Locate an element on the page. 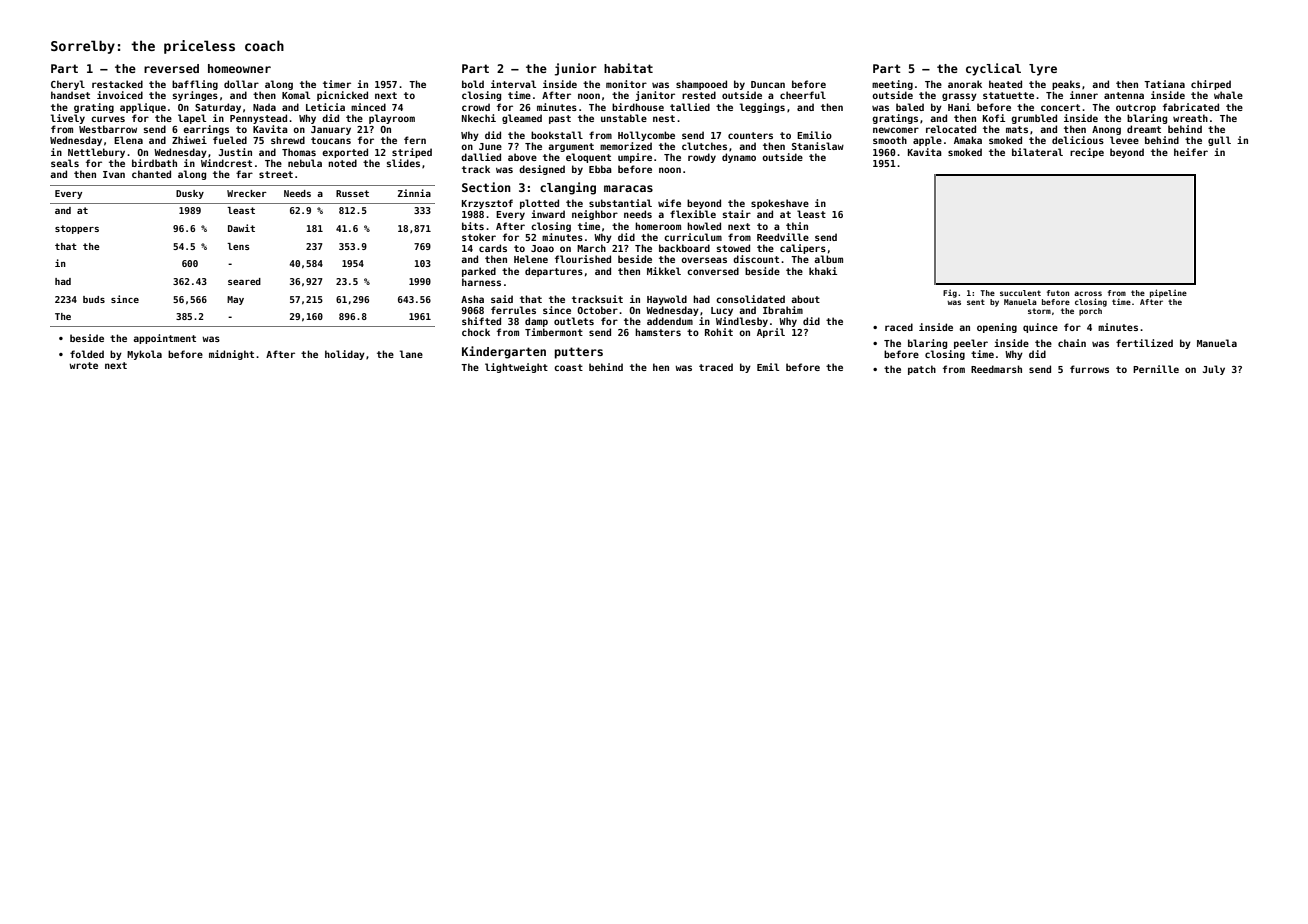 The height and width of the page is (924, 1308). about is located at coordinates (805, 299).
